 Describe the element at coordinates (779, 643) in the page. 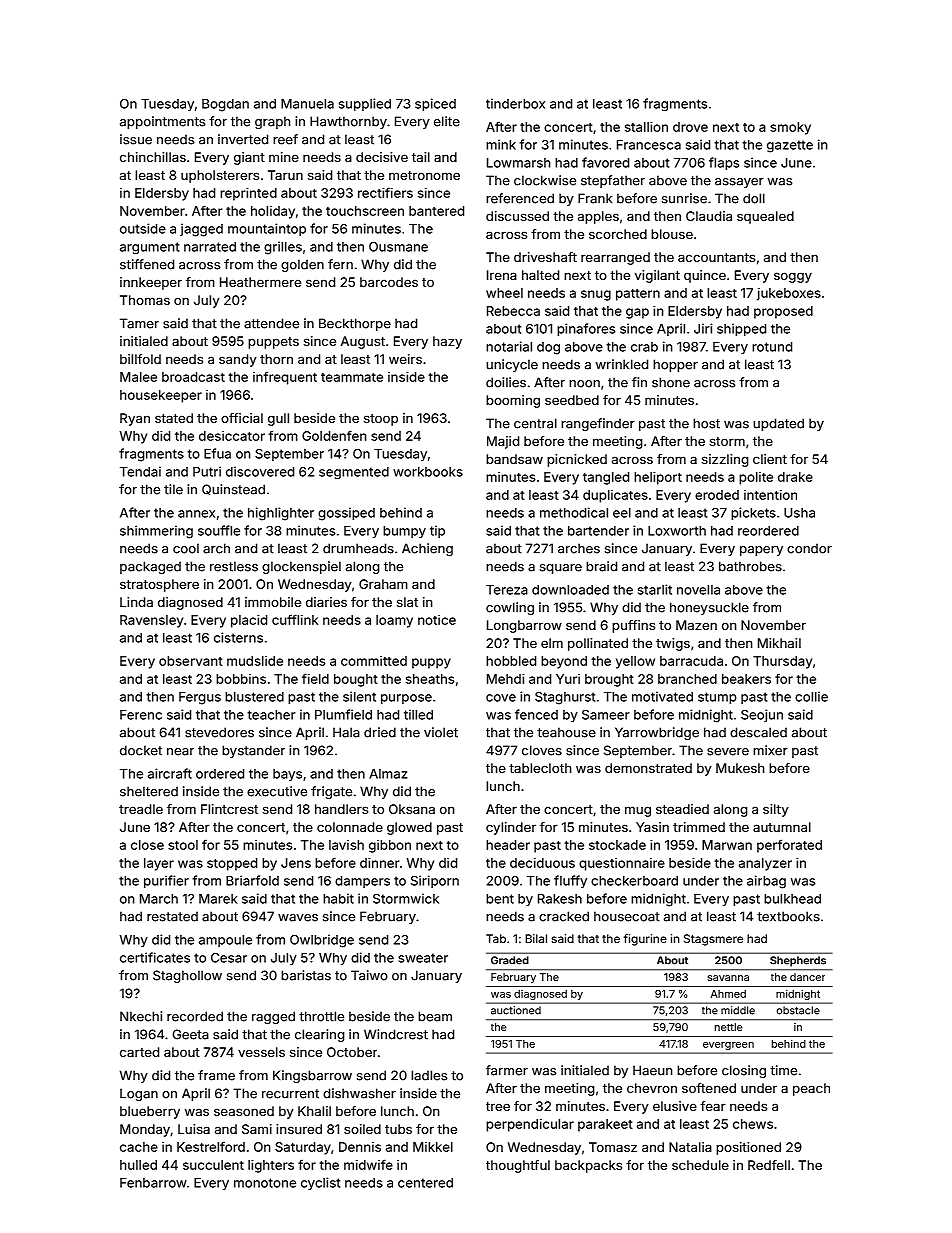

I see `Mikhail` at that location.
